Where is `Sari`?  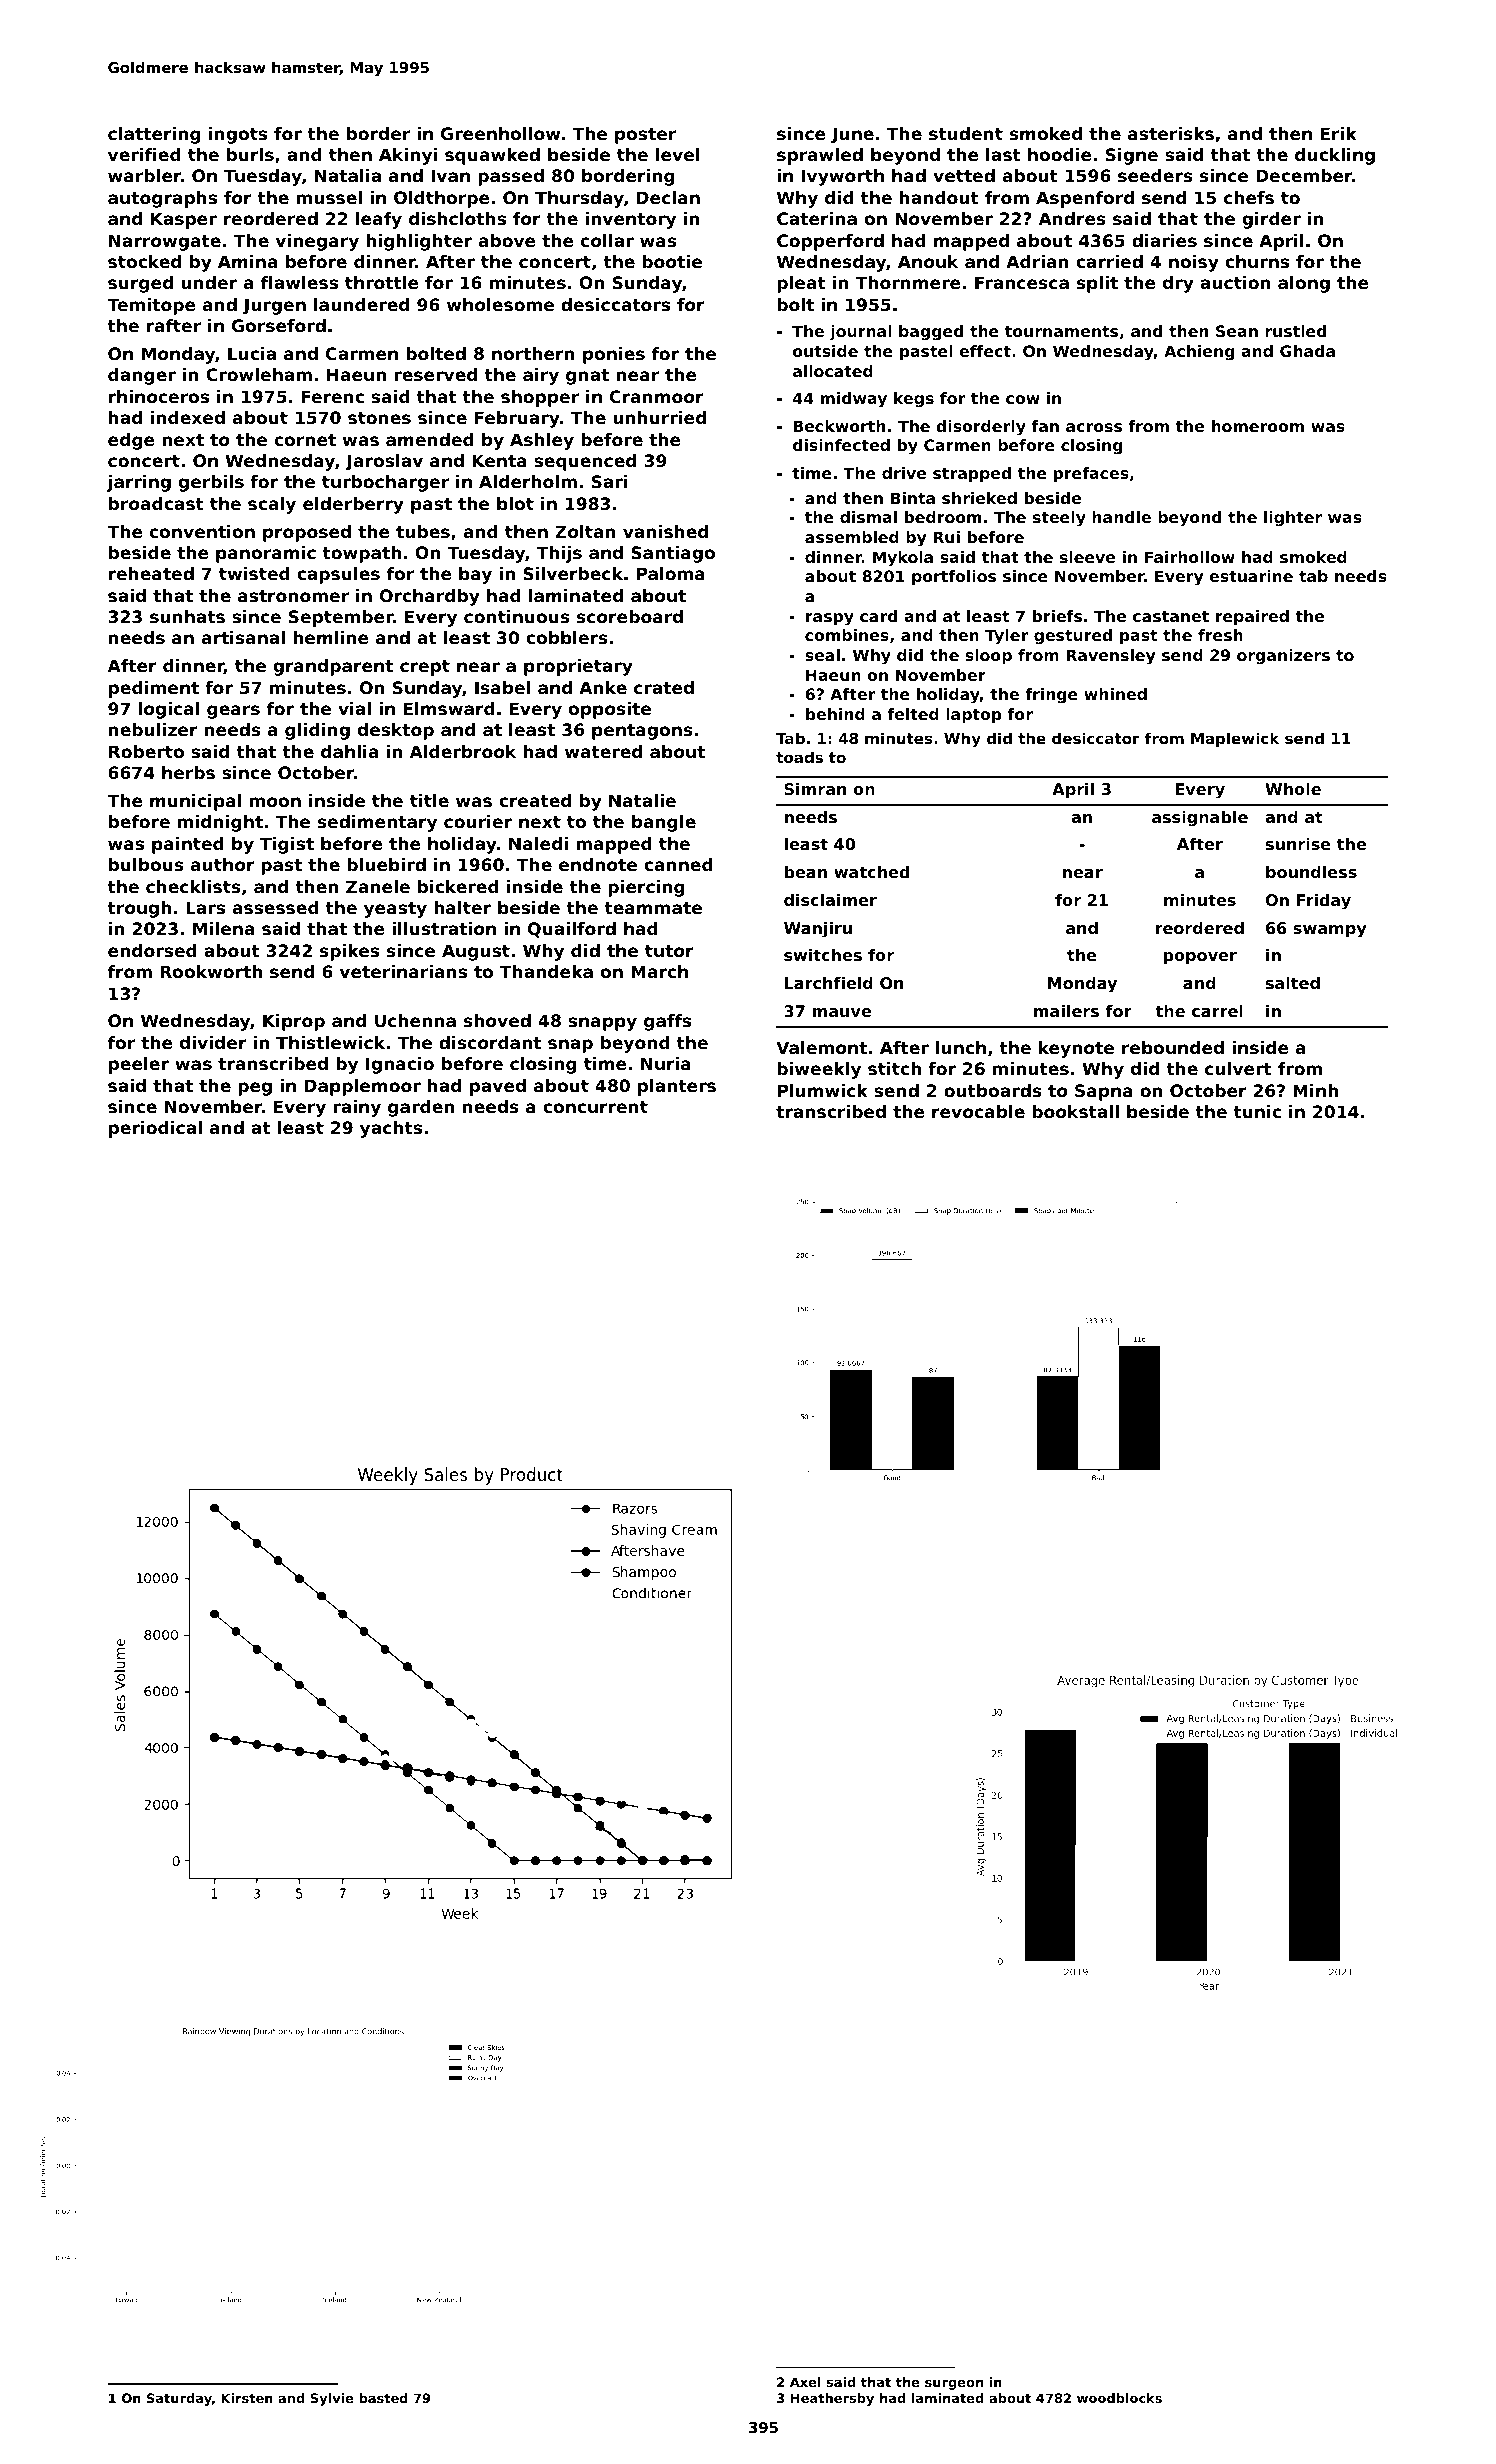 Sari is located at coordinates (609, 481).
